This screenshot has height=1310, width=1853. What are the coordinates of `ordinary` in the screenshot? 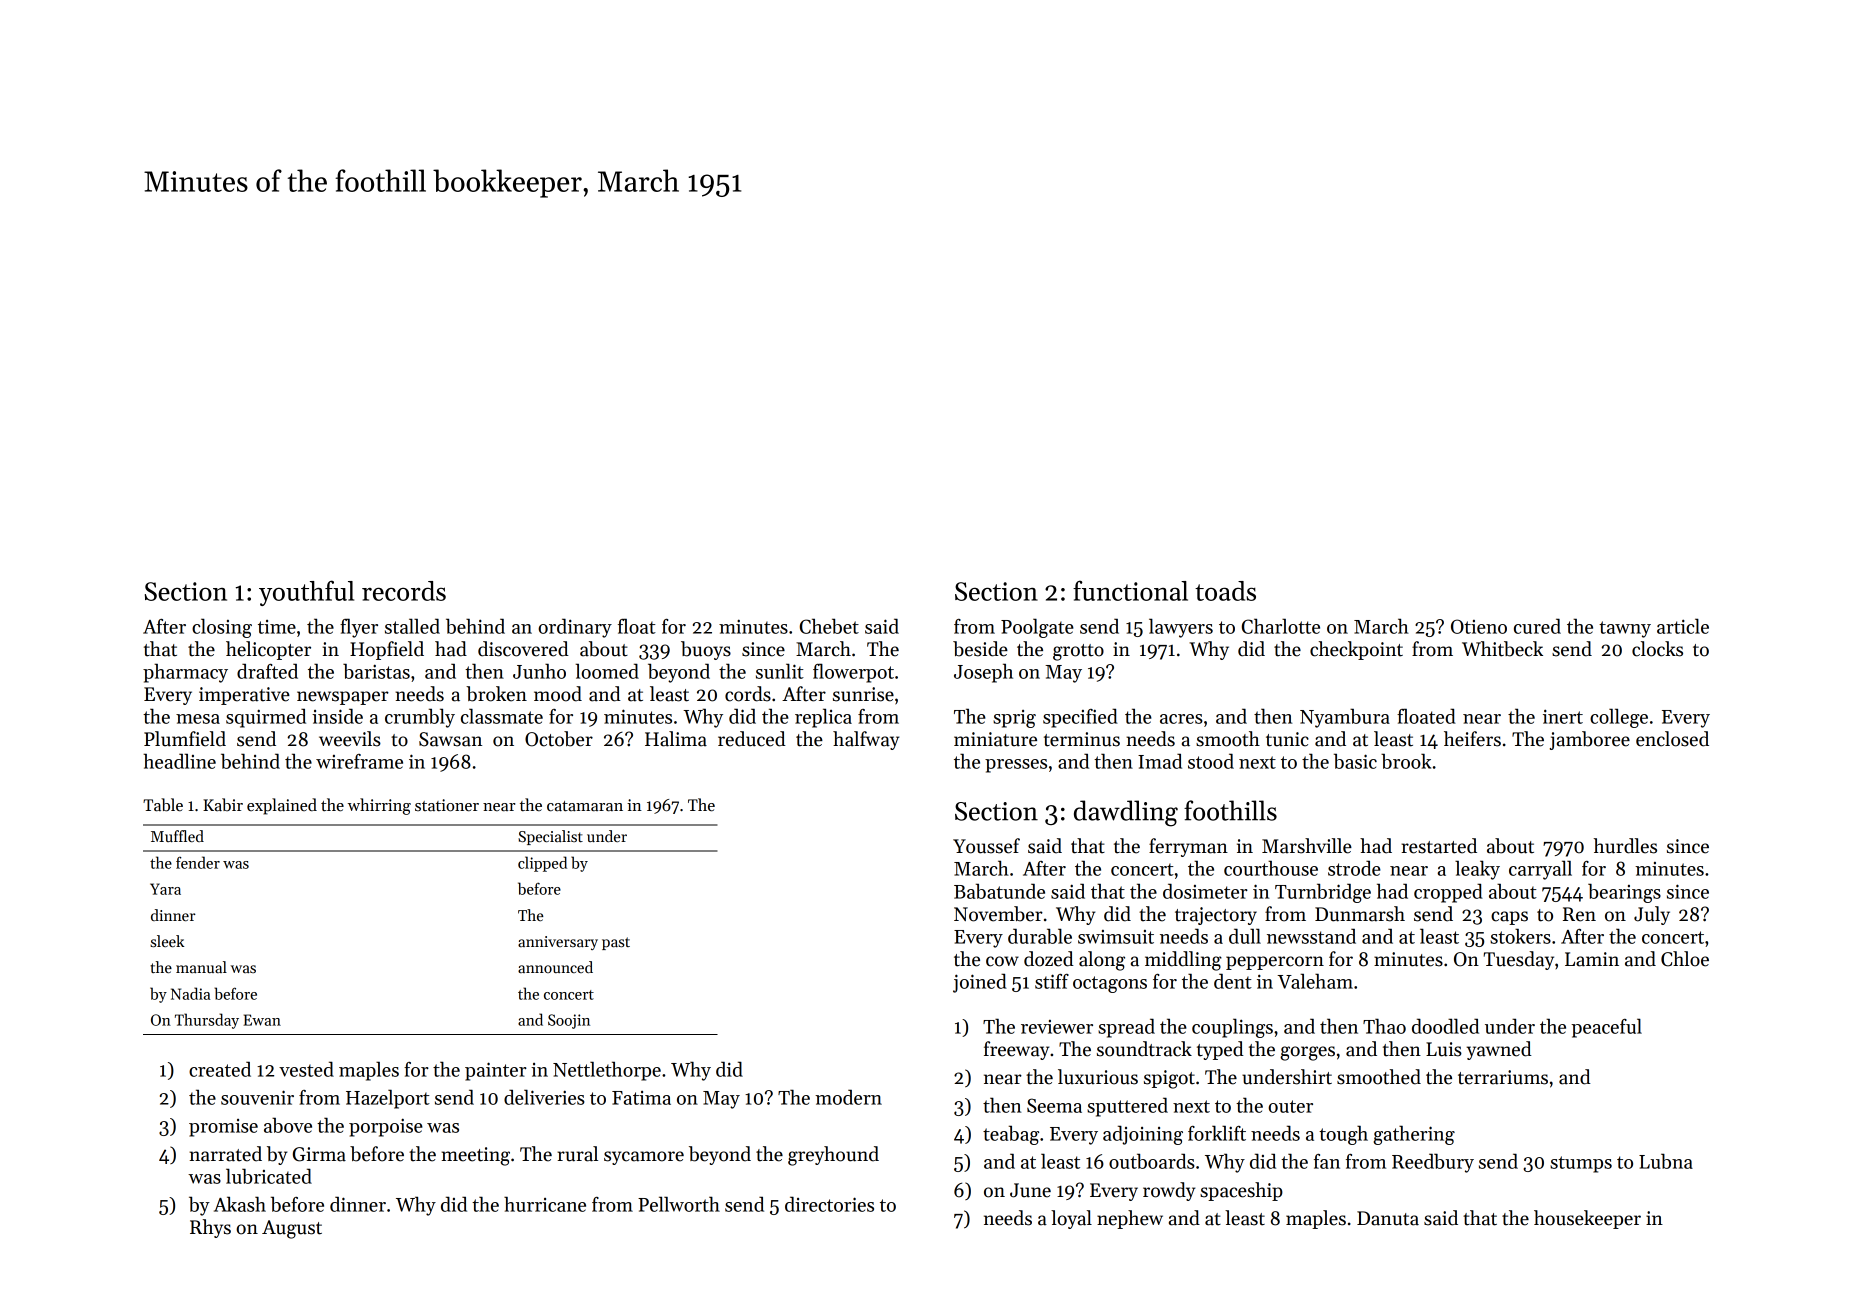 It's located at (575, 628).
